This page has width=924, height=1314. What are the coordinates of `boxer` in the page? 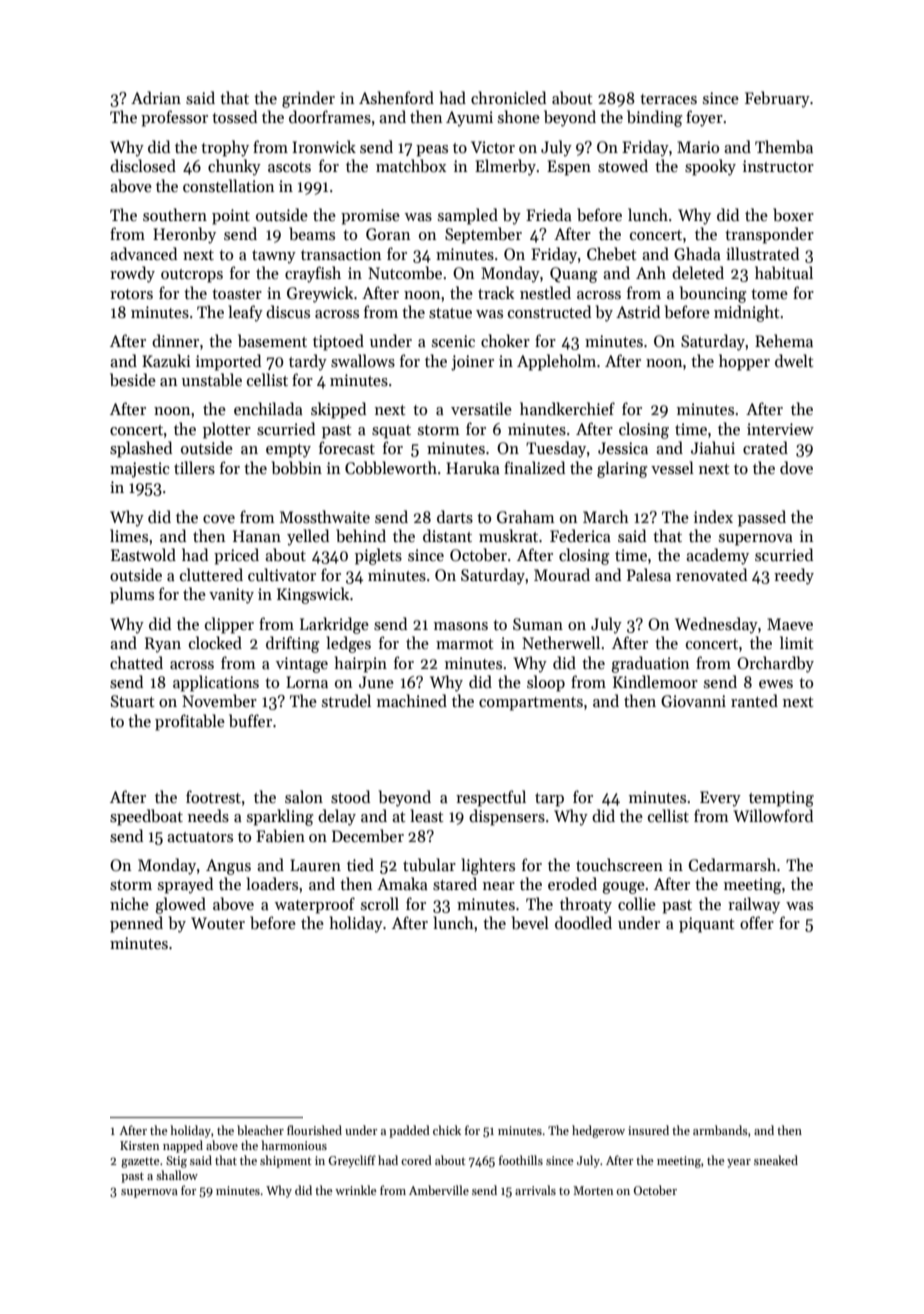 It's located at (793, 214).
